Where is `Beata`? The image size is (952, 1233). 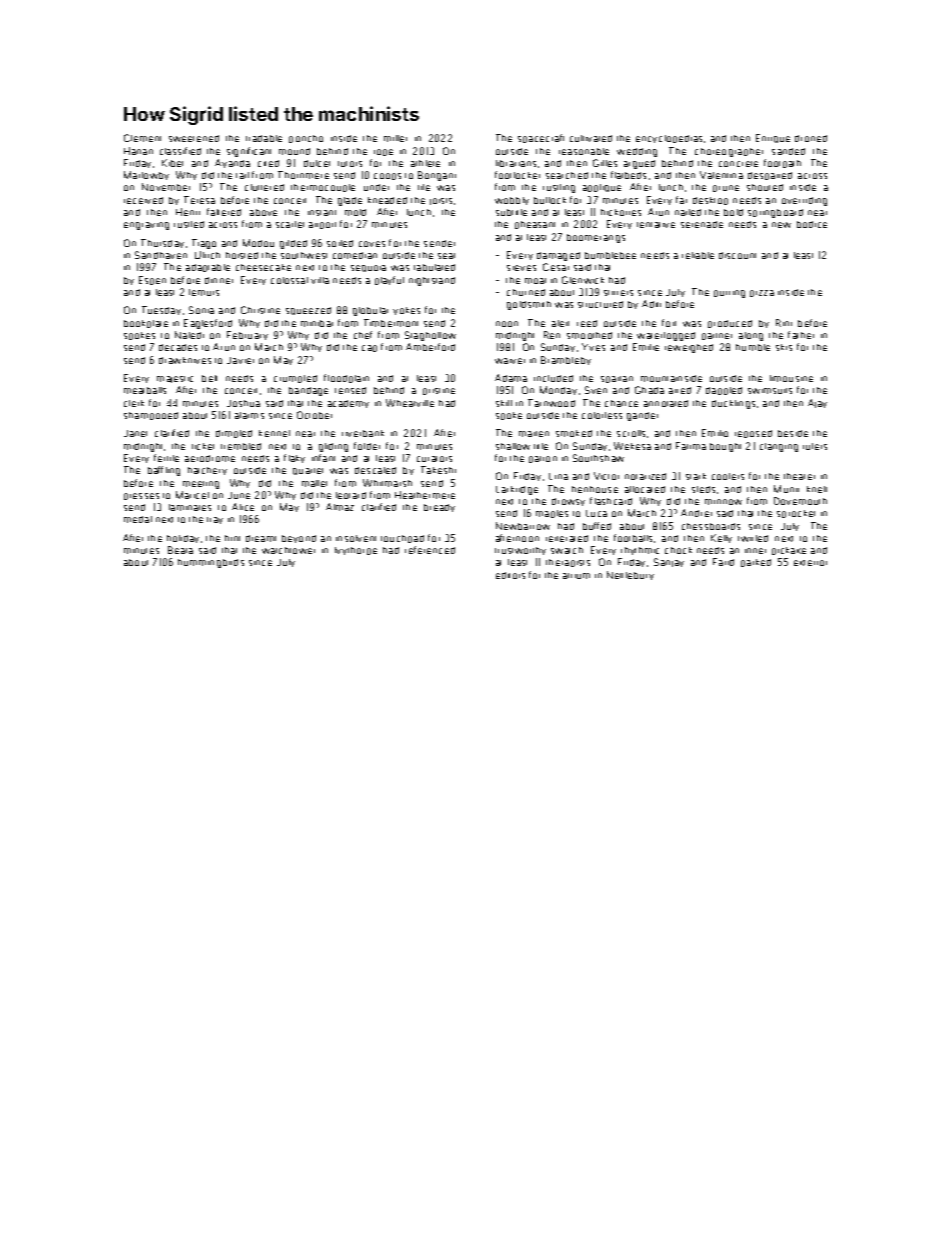 Beata is located at coordinates (180, 550).
